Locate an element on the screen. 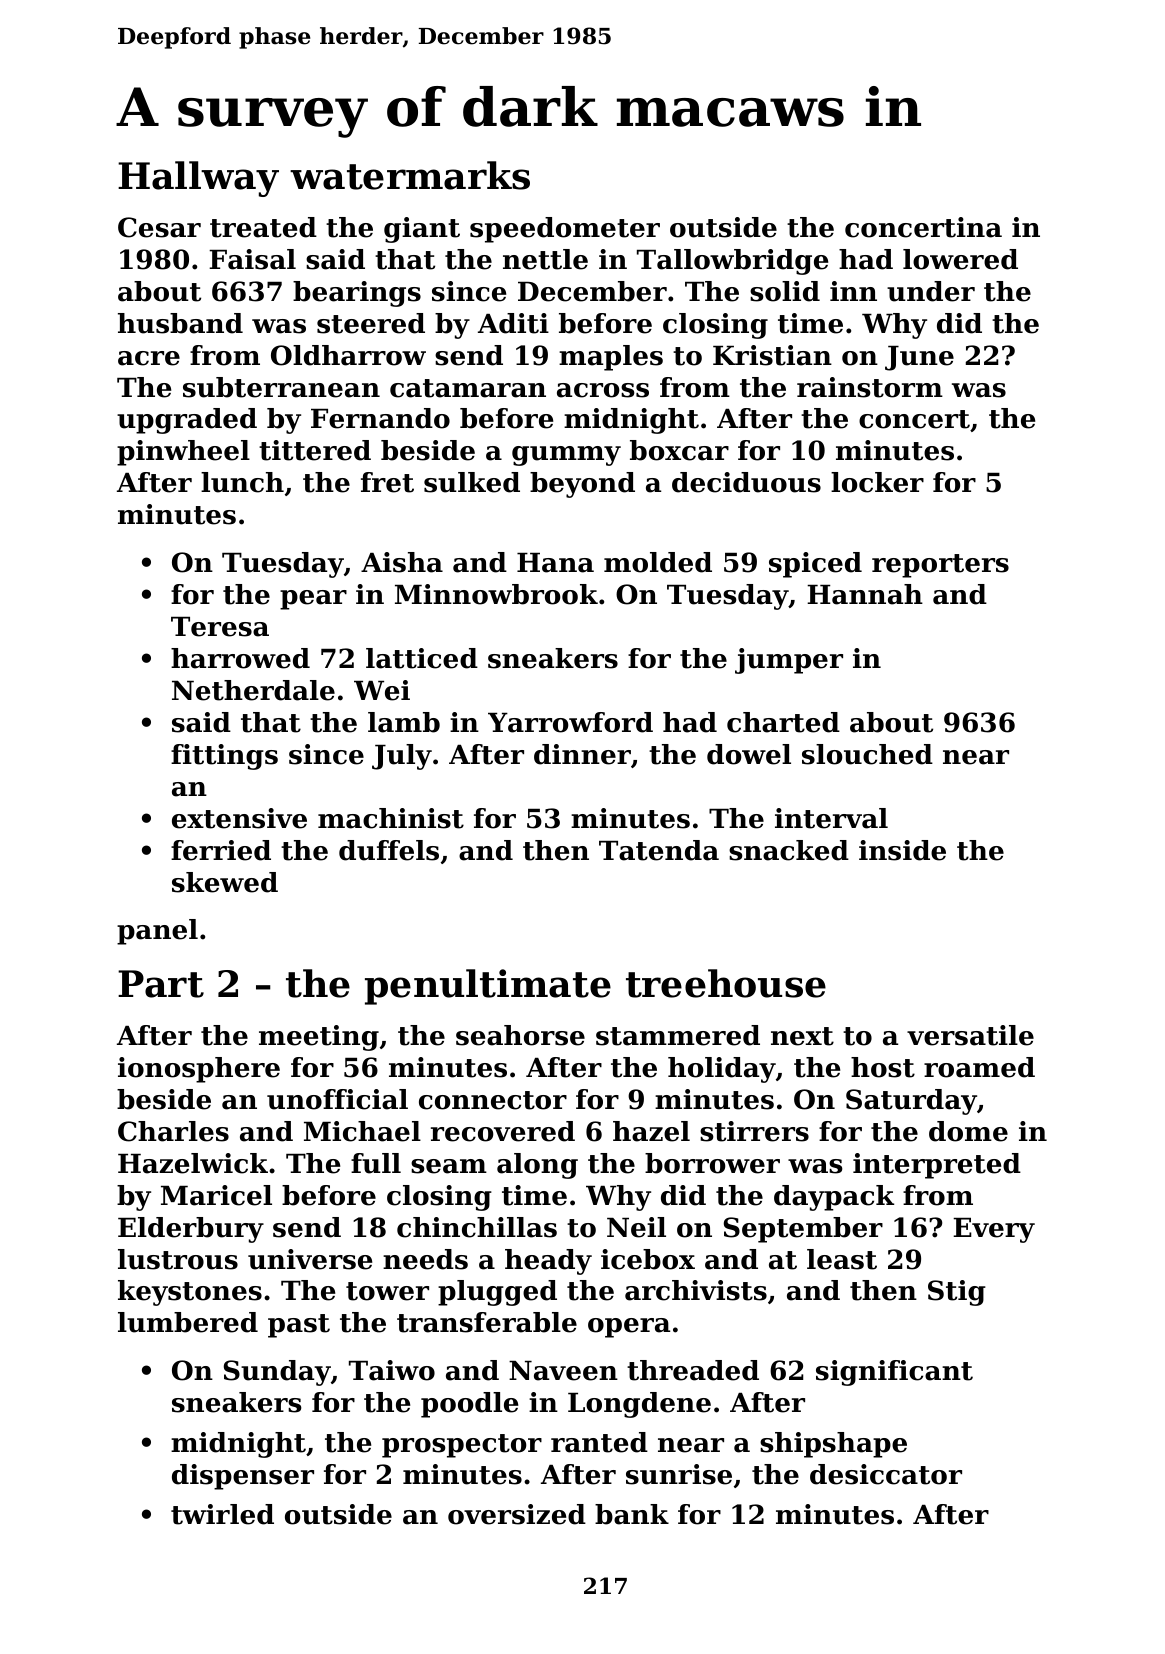 The height and width of the screenshot is (1654, 1165). Charles is located at coordinates (173, 1131).
